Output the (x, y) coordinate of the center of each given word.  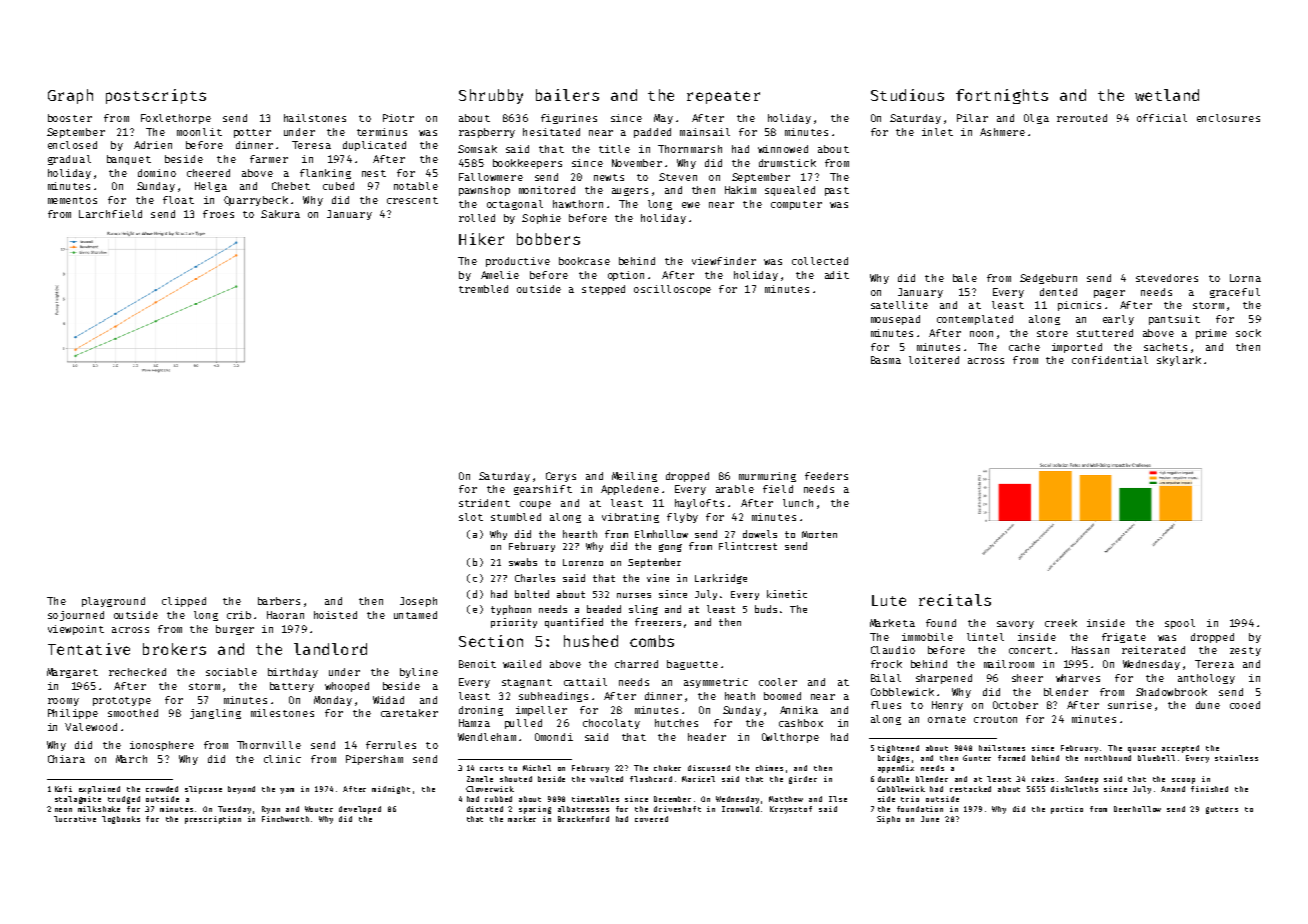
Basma (886, 360)
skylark (1179, 361)
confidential (1110, 360)
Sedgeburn (1048, 279)
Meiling (634, 477)
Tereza (1214, 664)
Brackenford (583, 819)
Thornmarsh (690, 149)
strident (484, 503)
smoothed (133, 713)
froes (218, 214)
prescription (213, 820)
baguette (692, 665)
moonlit (199, 132)
